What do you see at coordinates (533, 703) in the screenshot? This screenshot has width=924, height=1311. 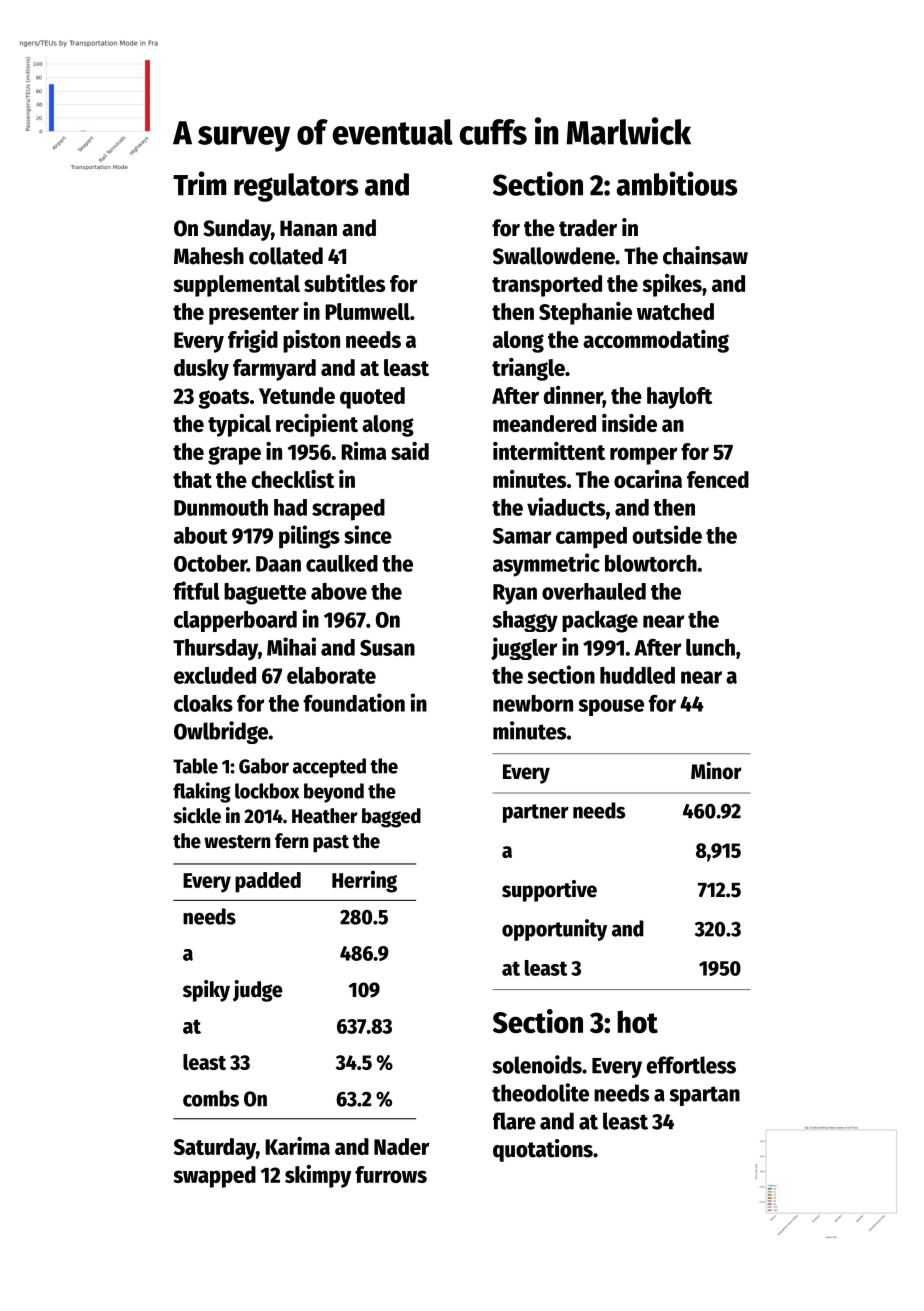 I see `newborn` at bounding box center [533, 703].
